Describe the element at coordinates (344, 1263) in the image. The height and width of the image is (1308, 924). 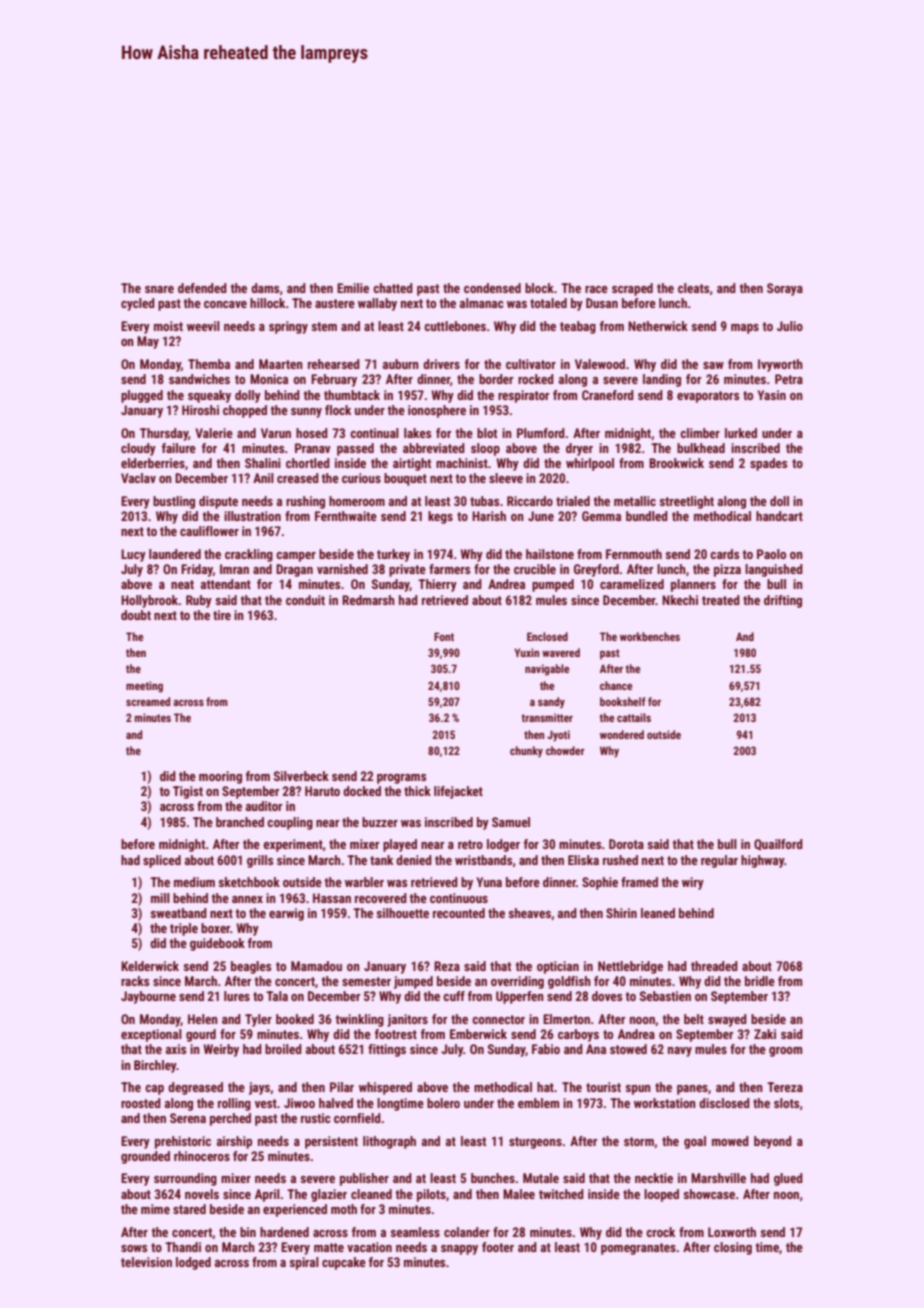
I see `cupcake` at that location.
